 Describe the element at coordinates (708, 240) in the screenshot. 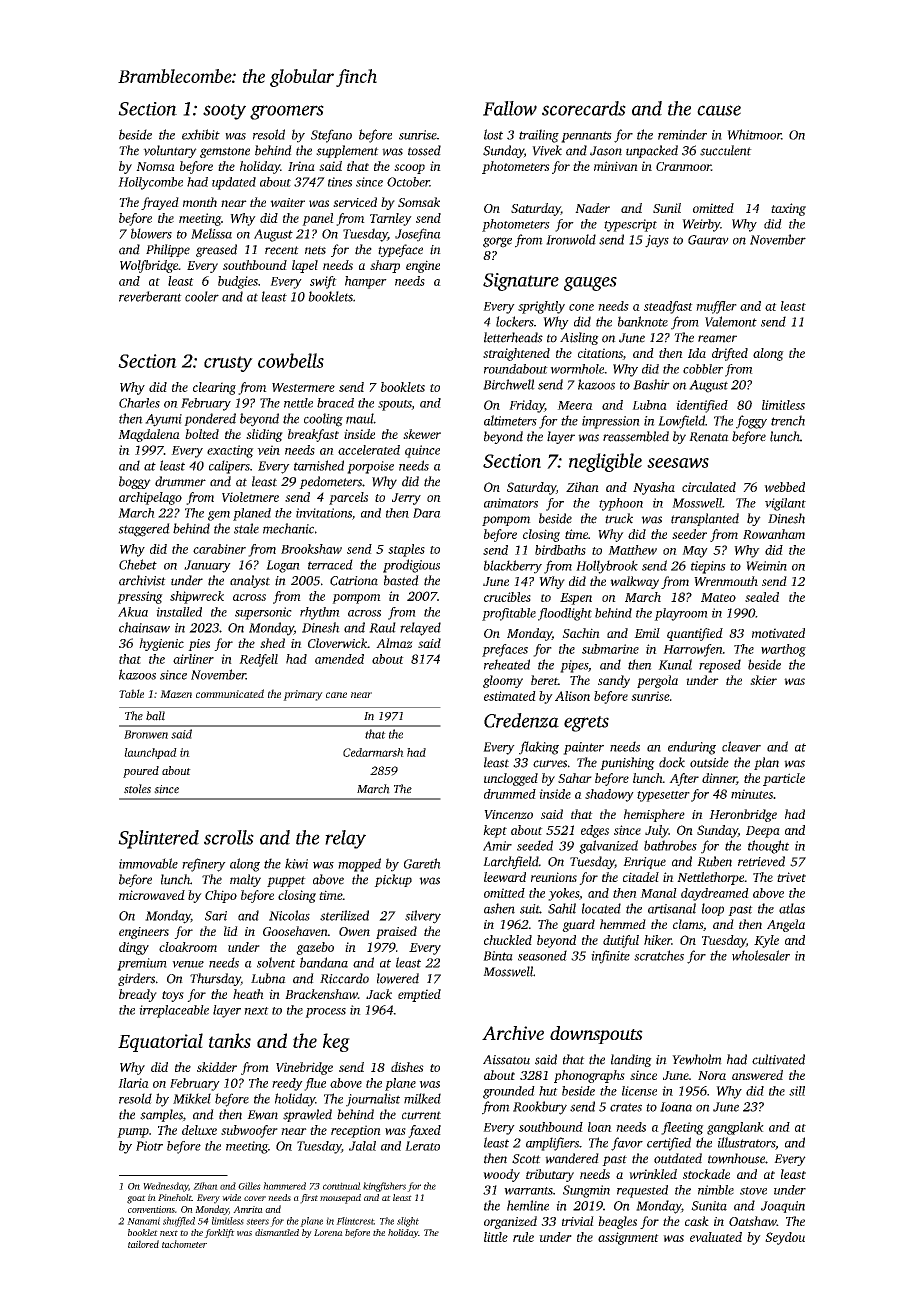

I see `Gaurav` at that location.
